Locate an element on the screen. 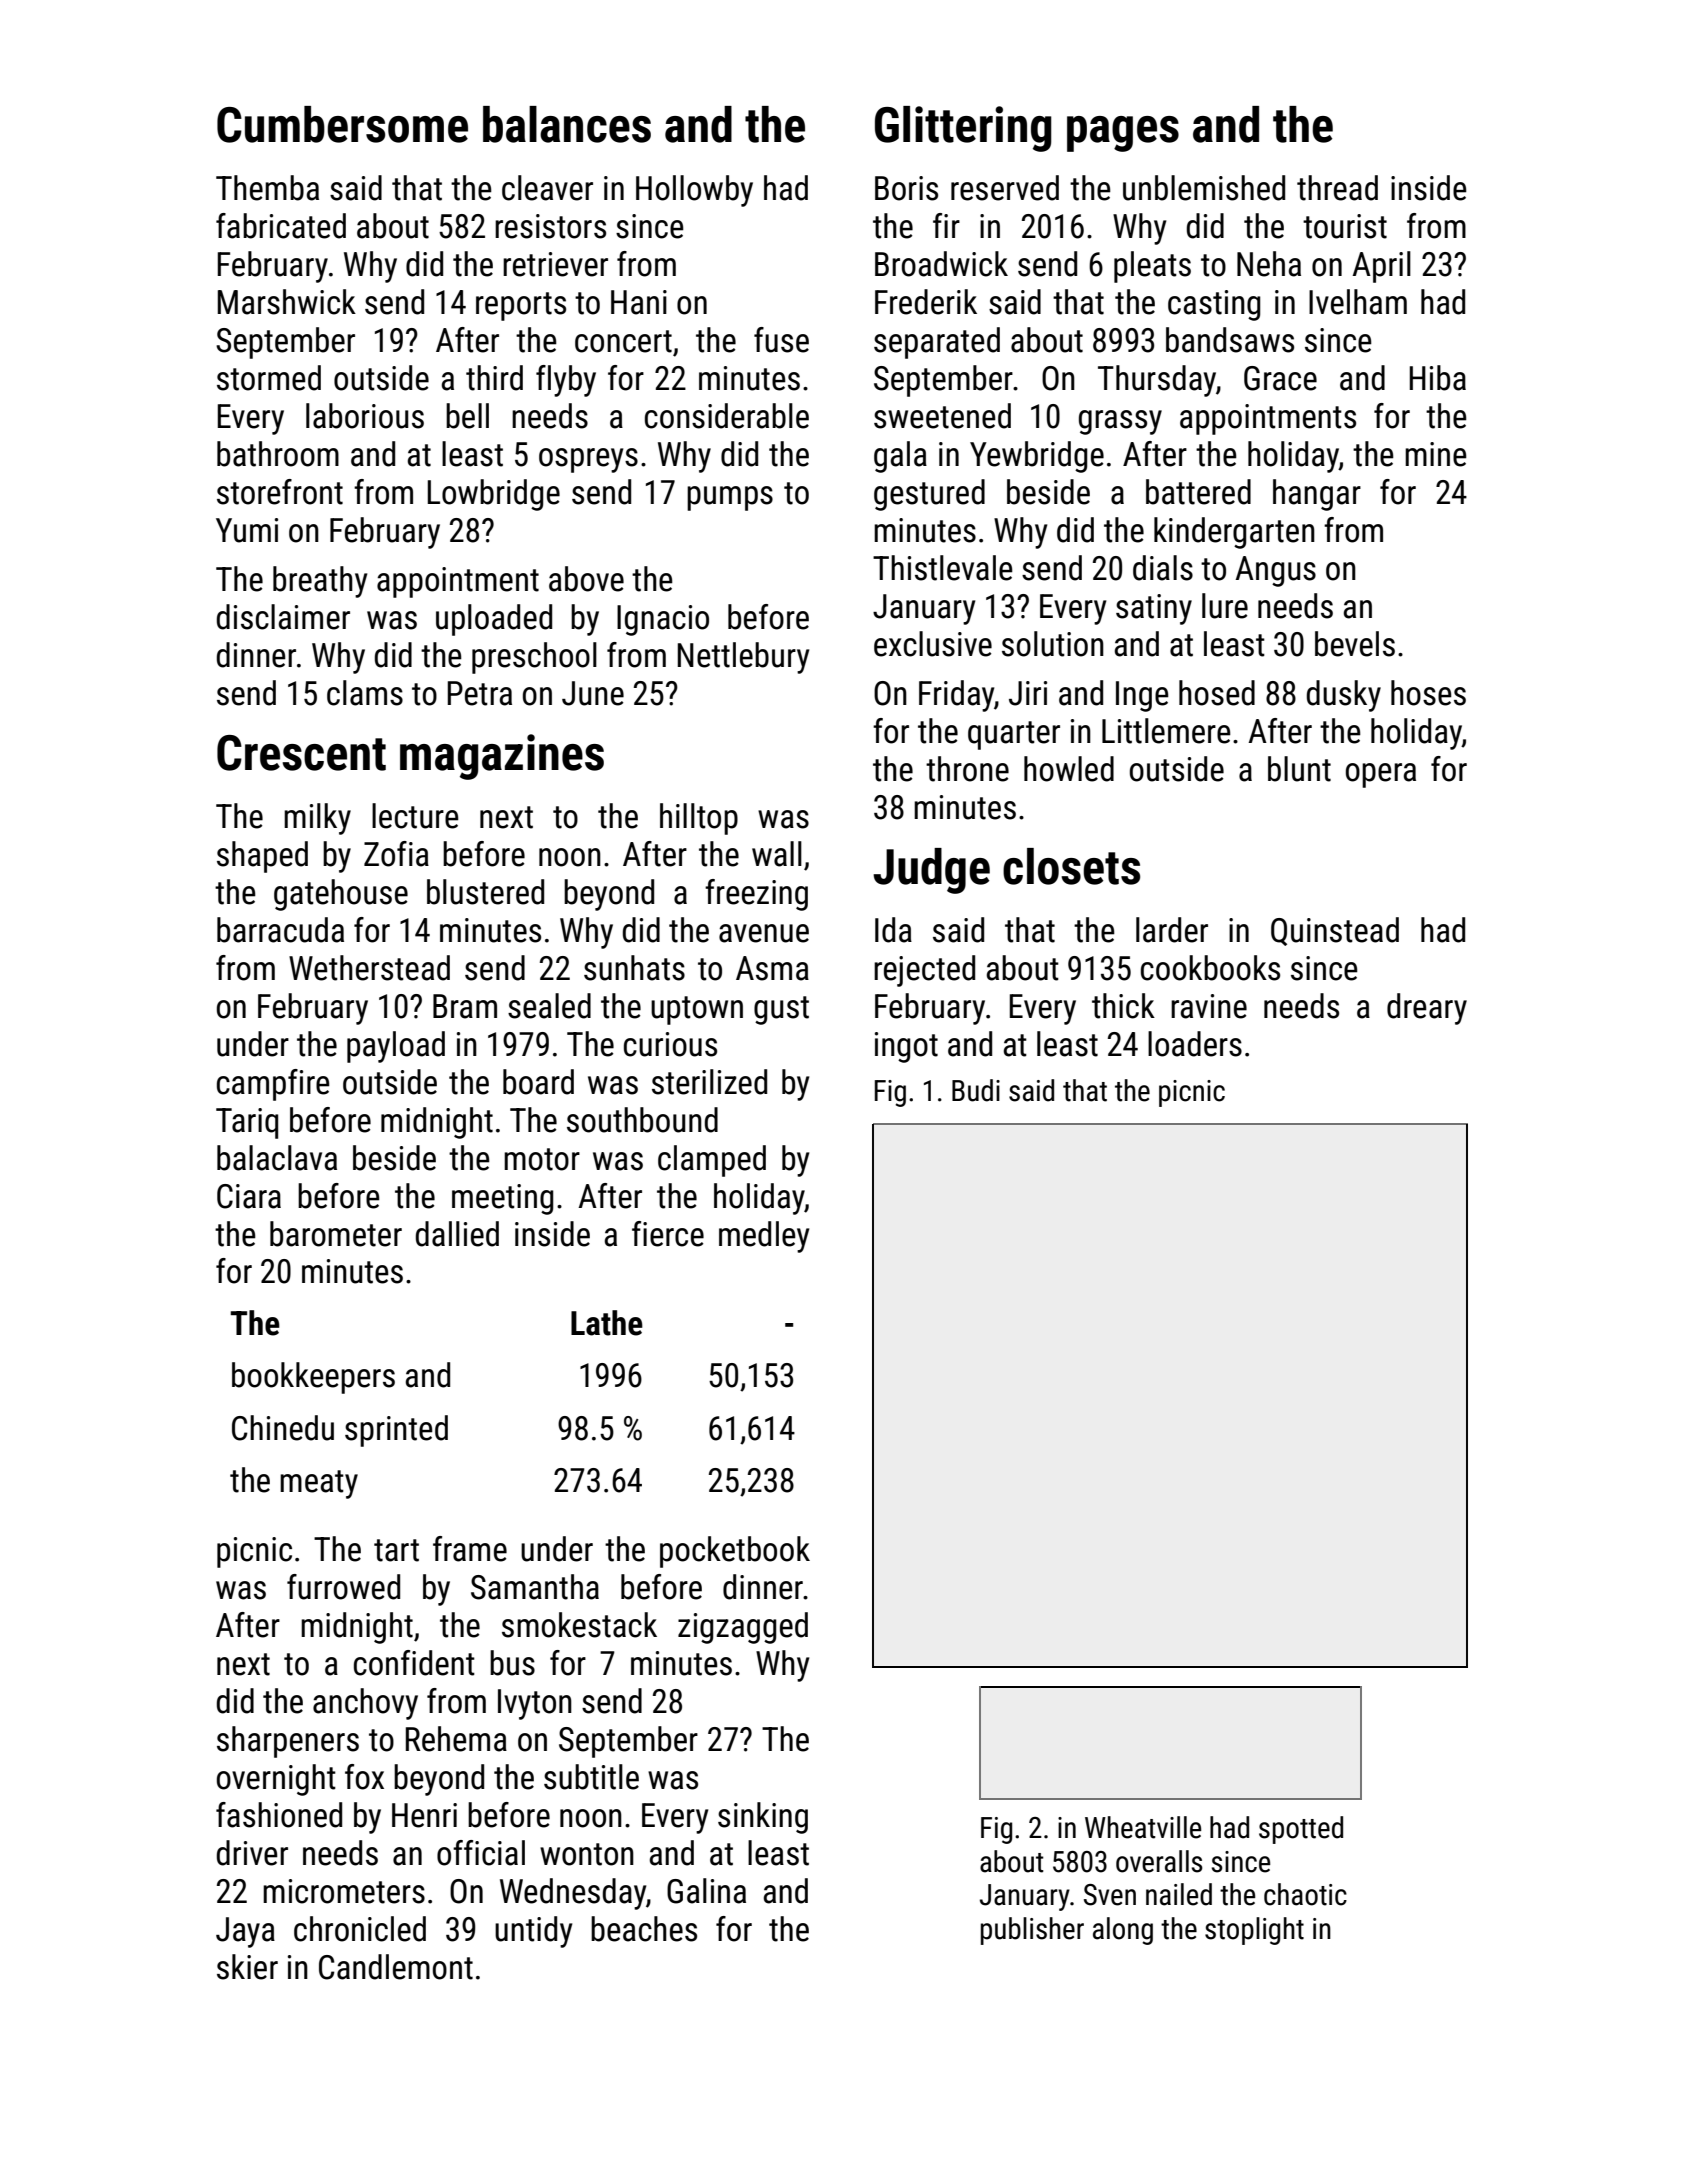  Lathe is located at coordinates (607, 1323).
